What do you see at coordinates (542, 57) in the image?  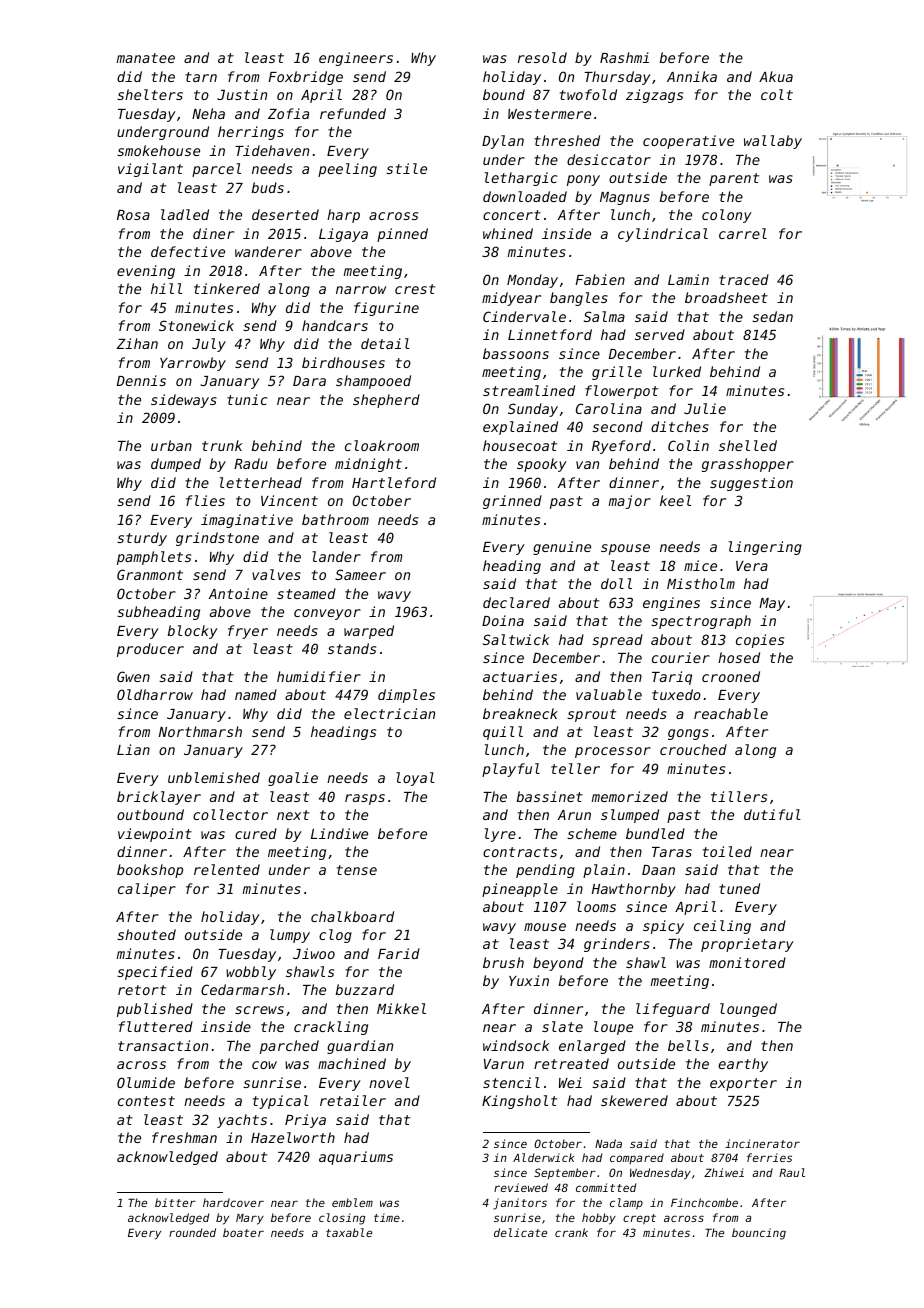 I see `resold` at bounding box center [542, 57].
